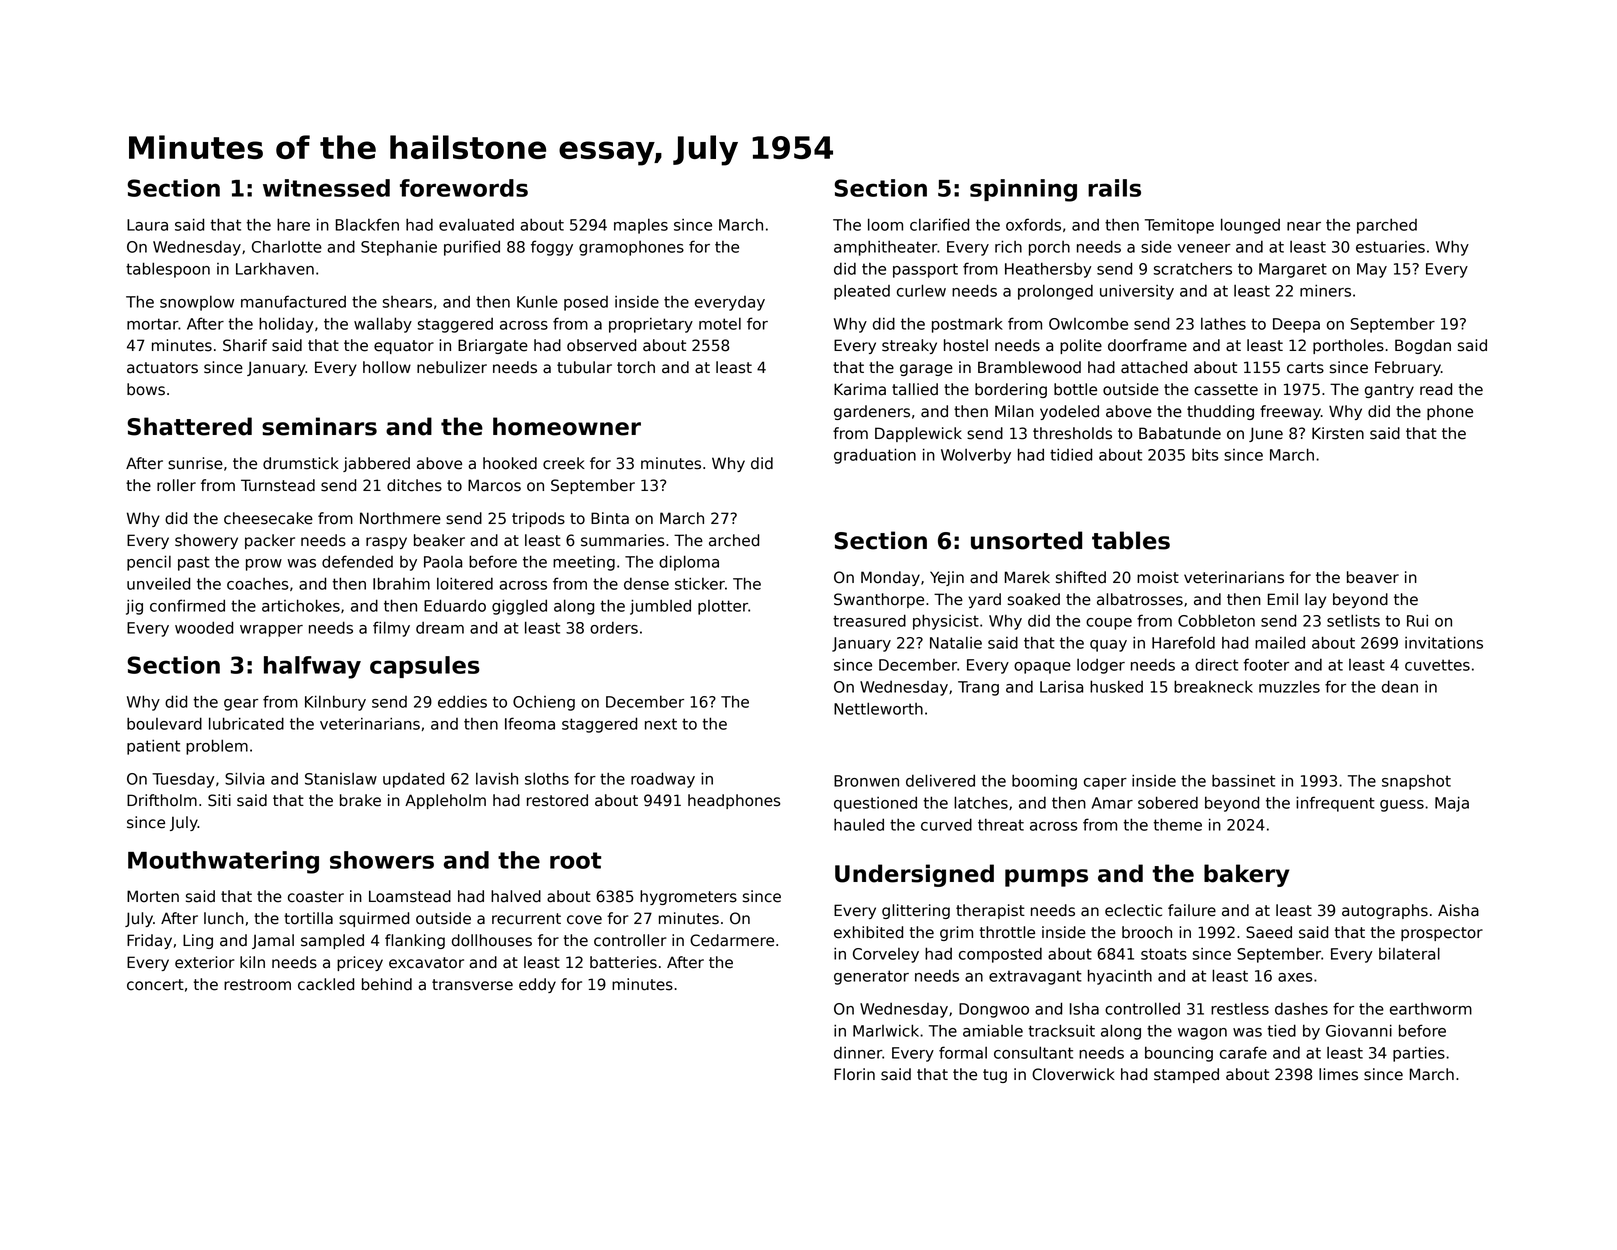  Describe the element at coordinates (858, 1053) in the screenshot. I see `dinner` at that location.
